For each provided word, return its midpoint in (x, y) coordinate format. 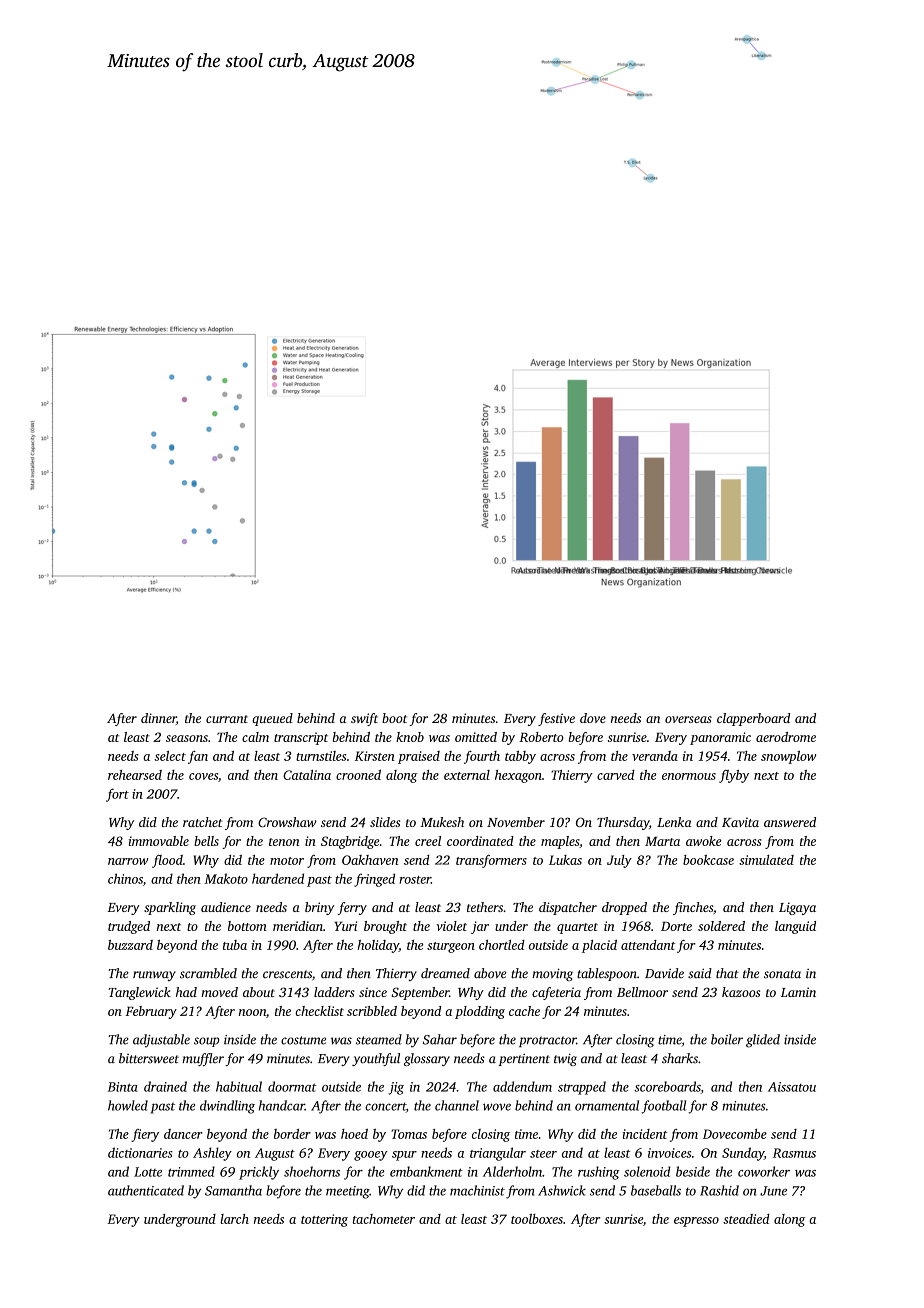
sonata (782, 974)
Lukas (565, 860)
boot (394, 718)
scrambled (208, 973)
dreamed (445, 973)
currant (227, 719)
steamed (379, 1039)
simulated (766, 860)
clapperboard (753, 719)
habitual (239, 1086)
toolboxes (537, 1219)
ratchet (202, 822)
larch (234, 1219)
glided (763, 1041)
